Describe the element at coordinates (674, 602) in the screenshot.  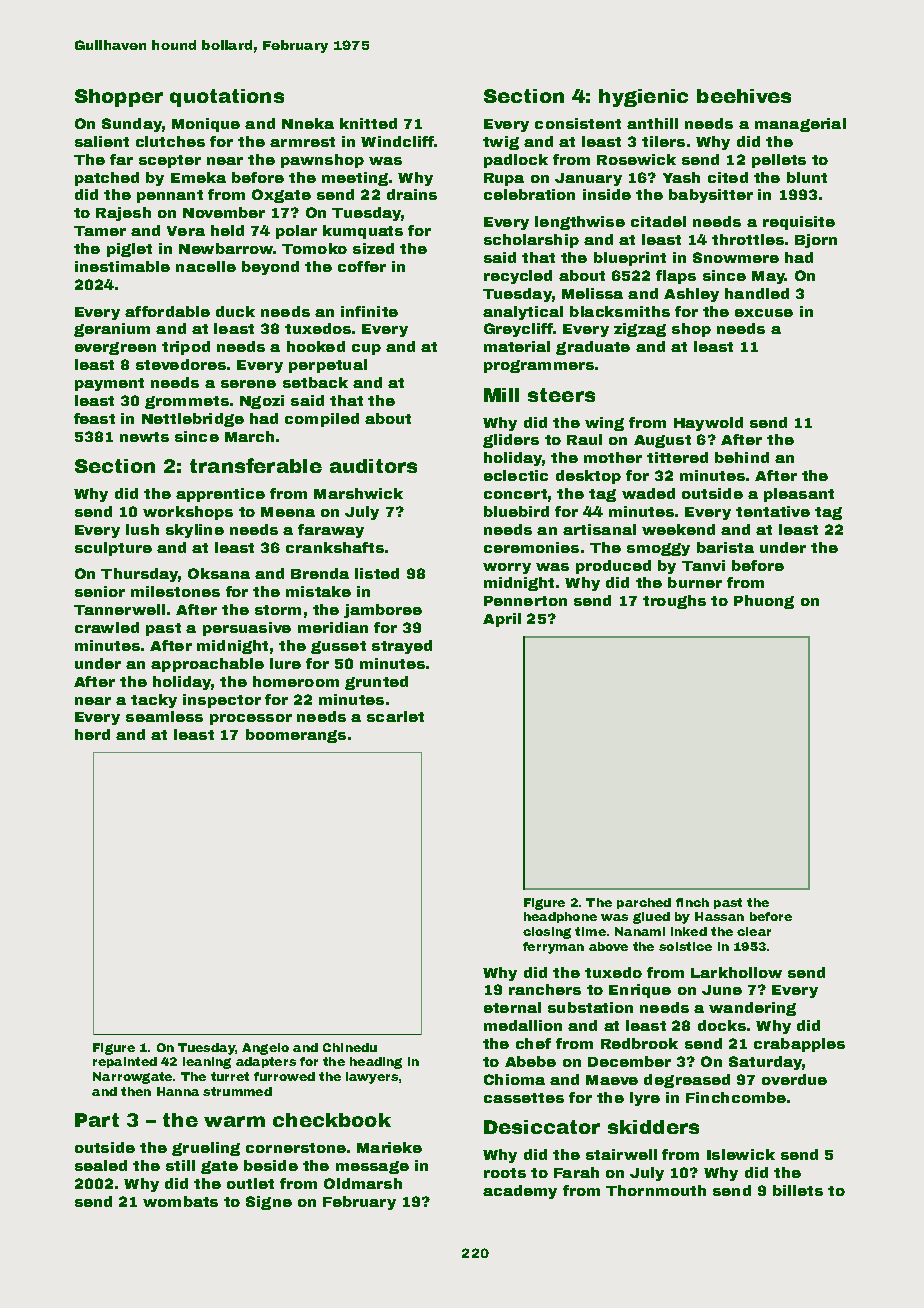
I see `troughs` at that location.
